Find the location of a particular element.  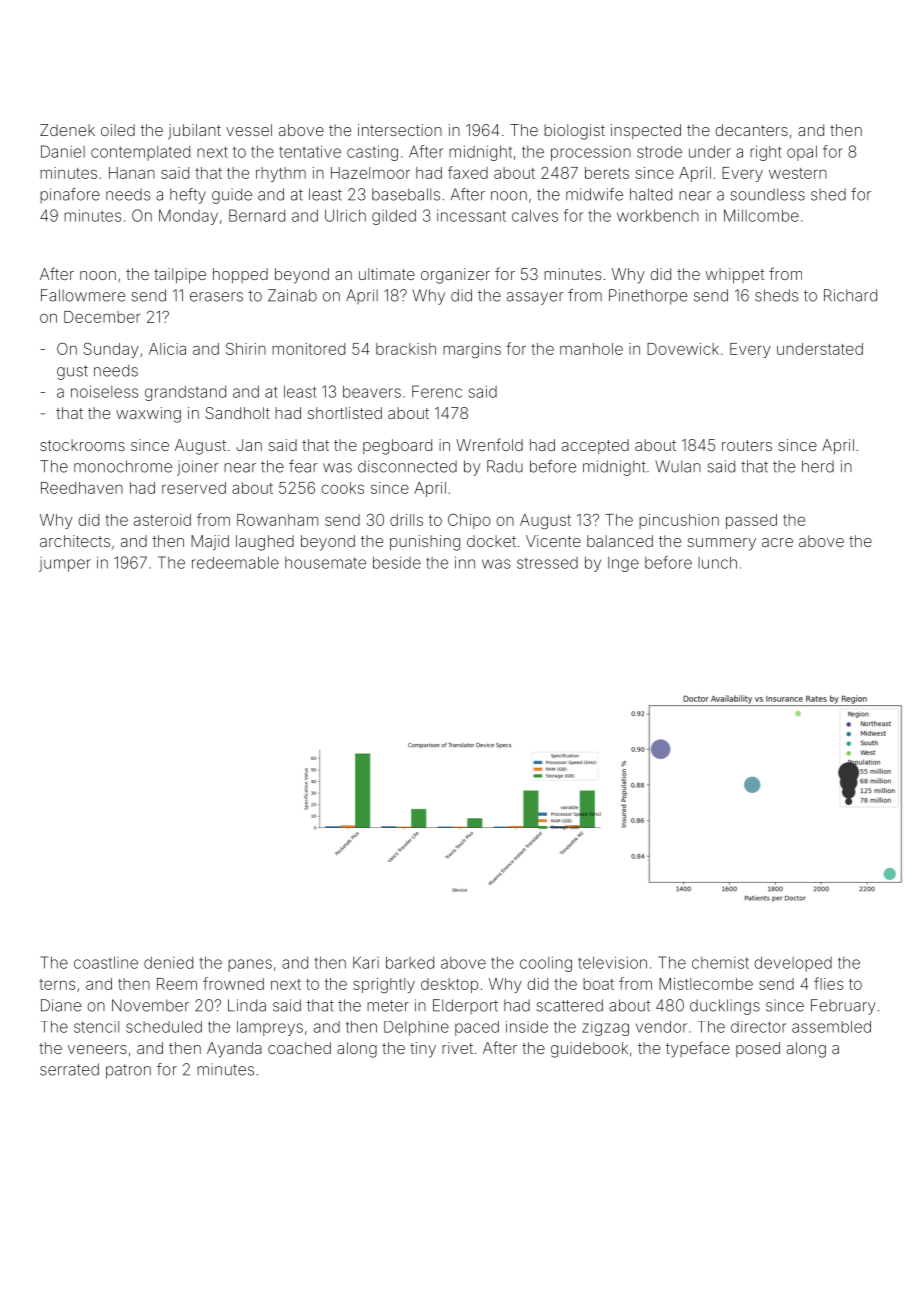

housemate is located at coordinates (325, 563).
